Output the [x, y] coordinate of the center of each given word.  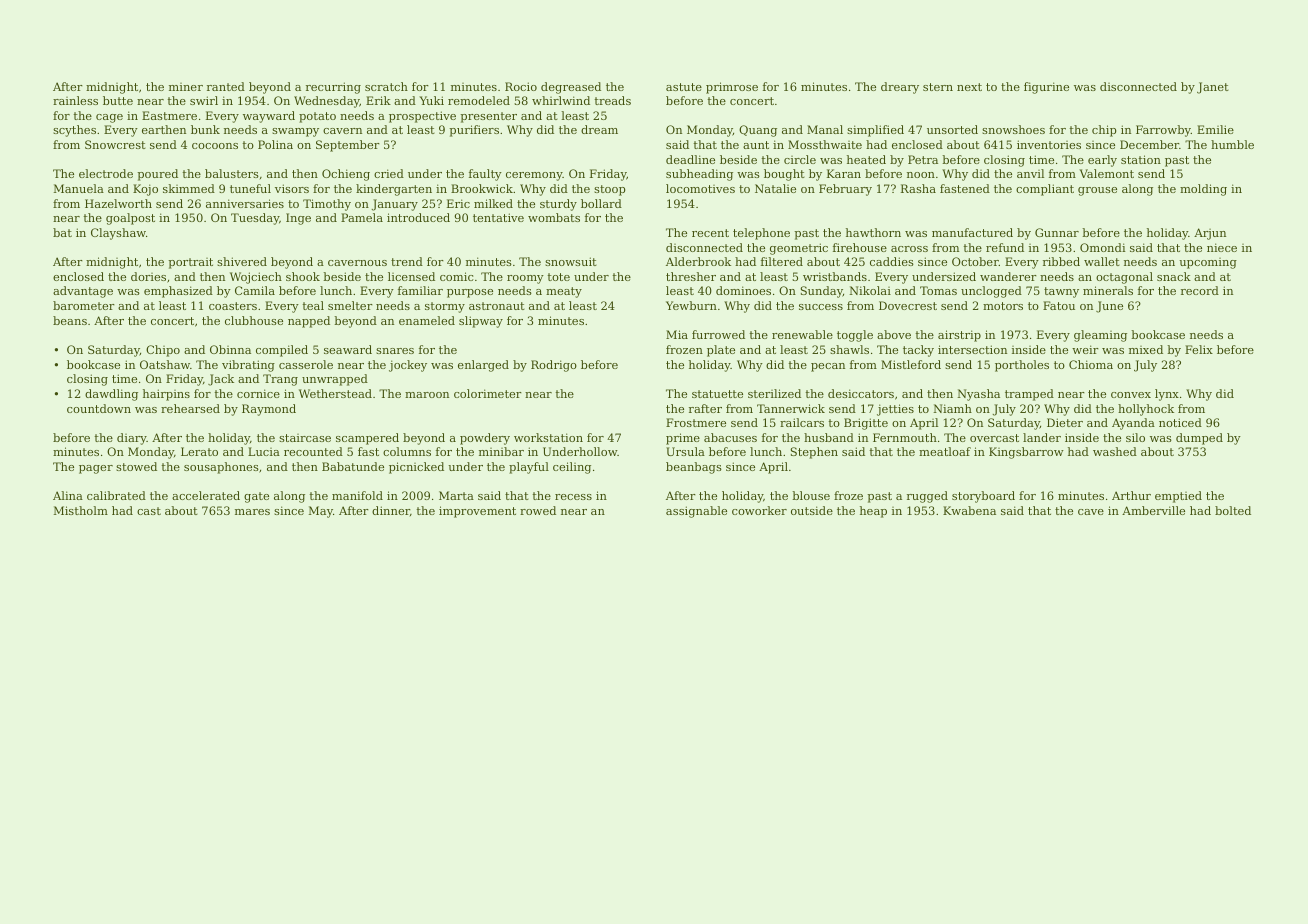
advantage [83, 292]
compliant [1045, 190]
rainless [75, 100]
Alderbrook [698, 261]
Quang [758, 131]
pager [96, 469]
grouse [1097, 191]
